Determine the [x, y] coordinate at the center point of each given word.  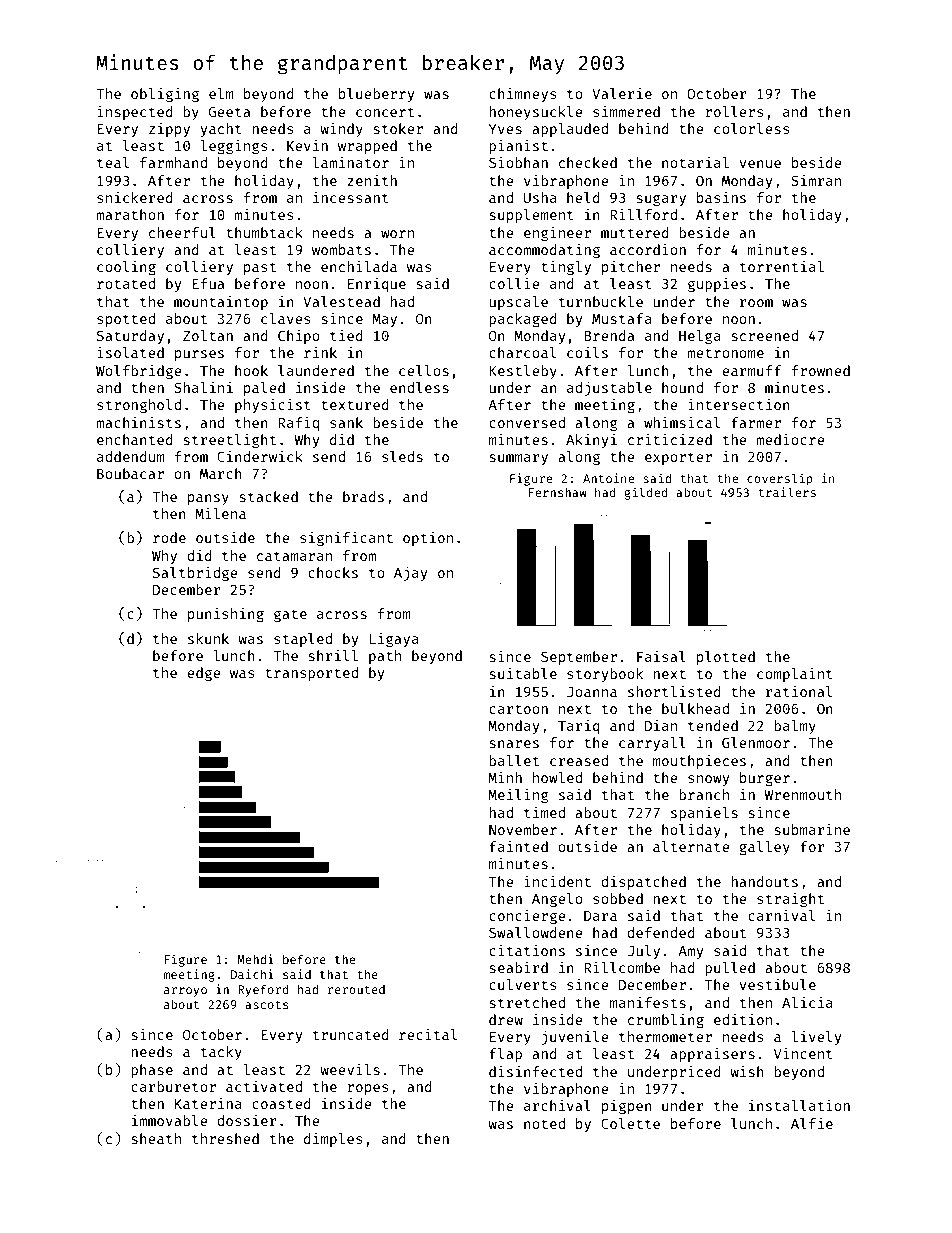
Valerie [622, 93]
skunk [208, 638]
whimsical [682, 422]
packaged [523, 320]
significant [346, 539]
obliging [165, 95]
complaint [795, 675]
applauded [570, 130]
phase [152, 1071]
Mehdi [255, 959]
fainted [518, 846]
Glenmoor [756, 742]
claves [286, 318]
